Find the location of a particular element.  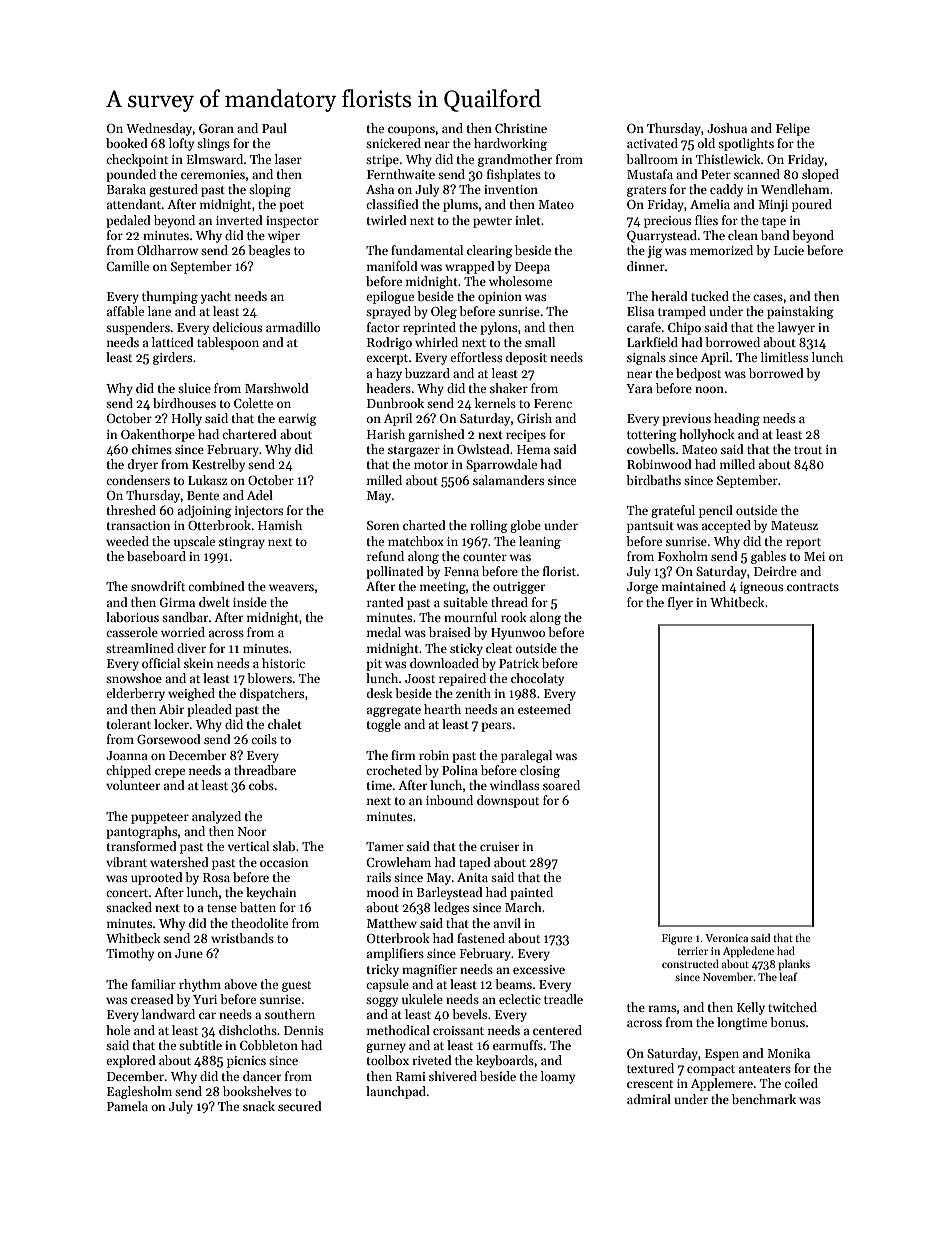

loamy is located at coordinates (558, 1077).
